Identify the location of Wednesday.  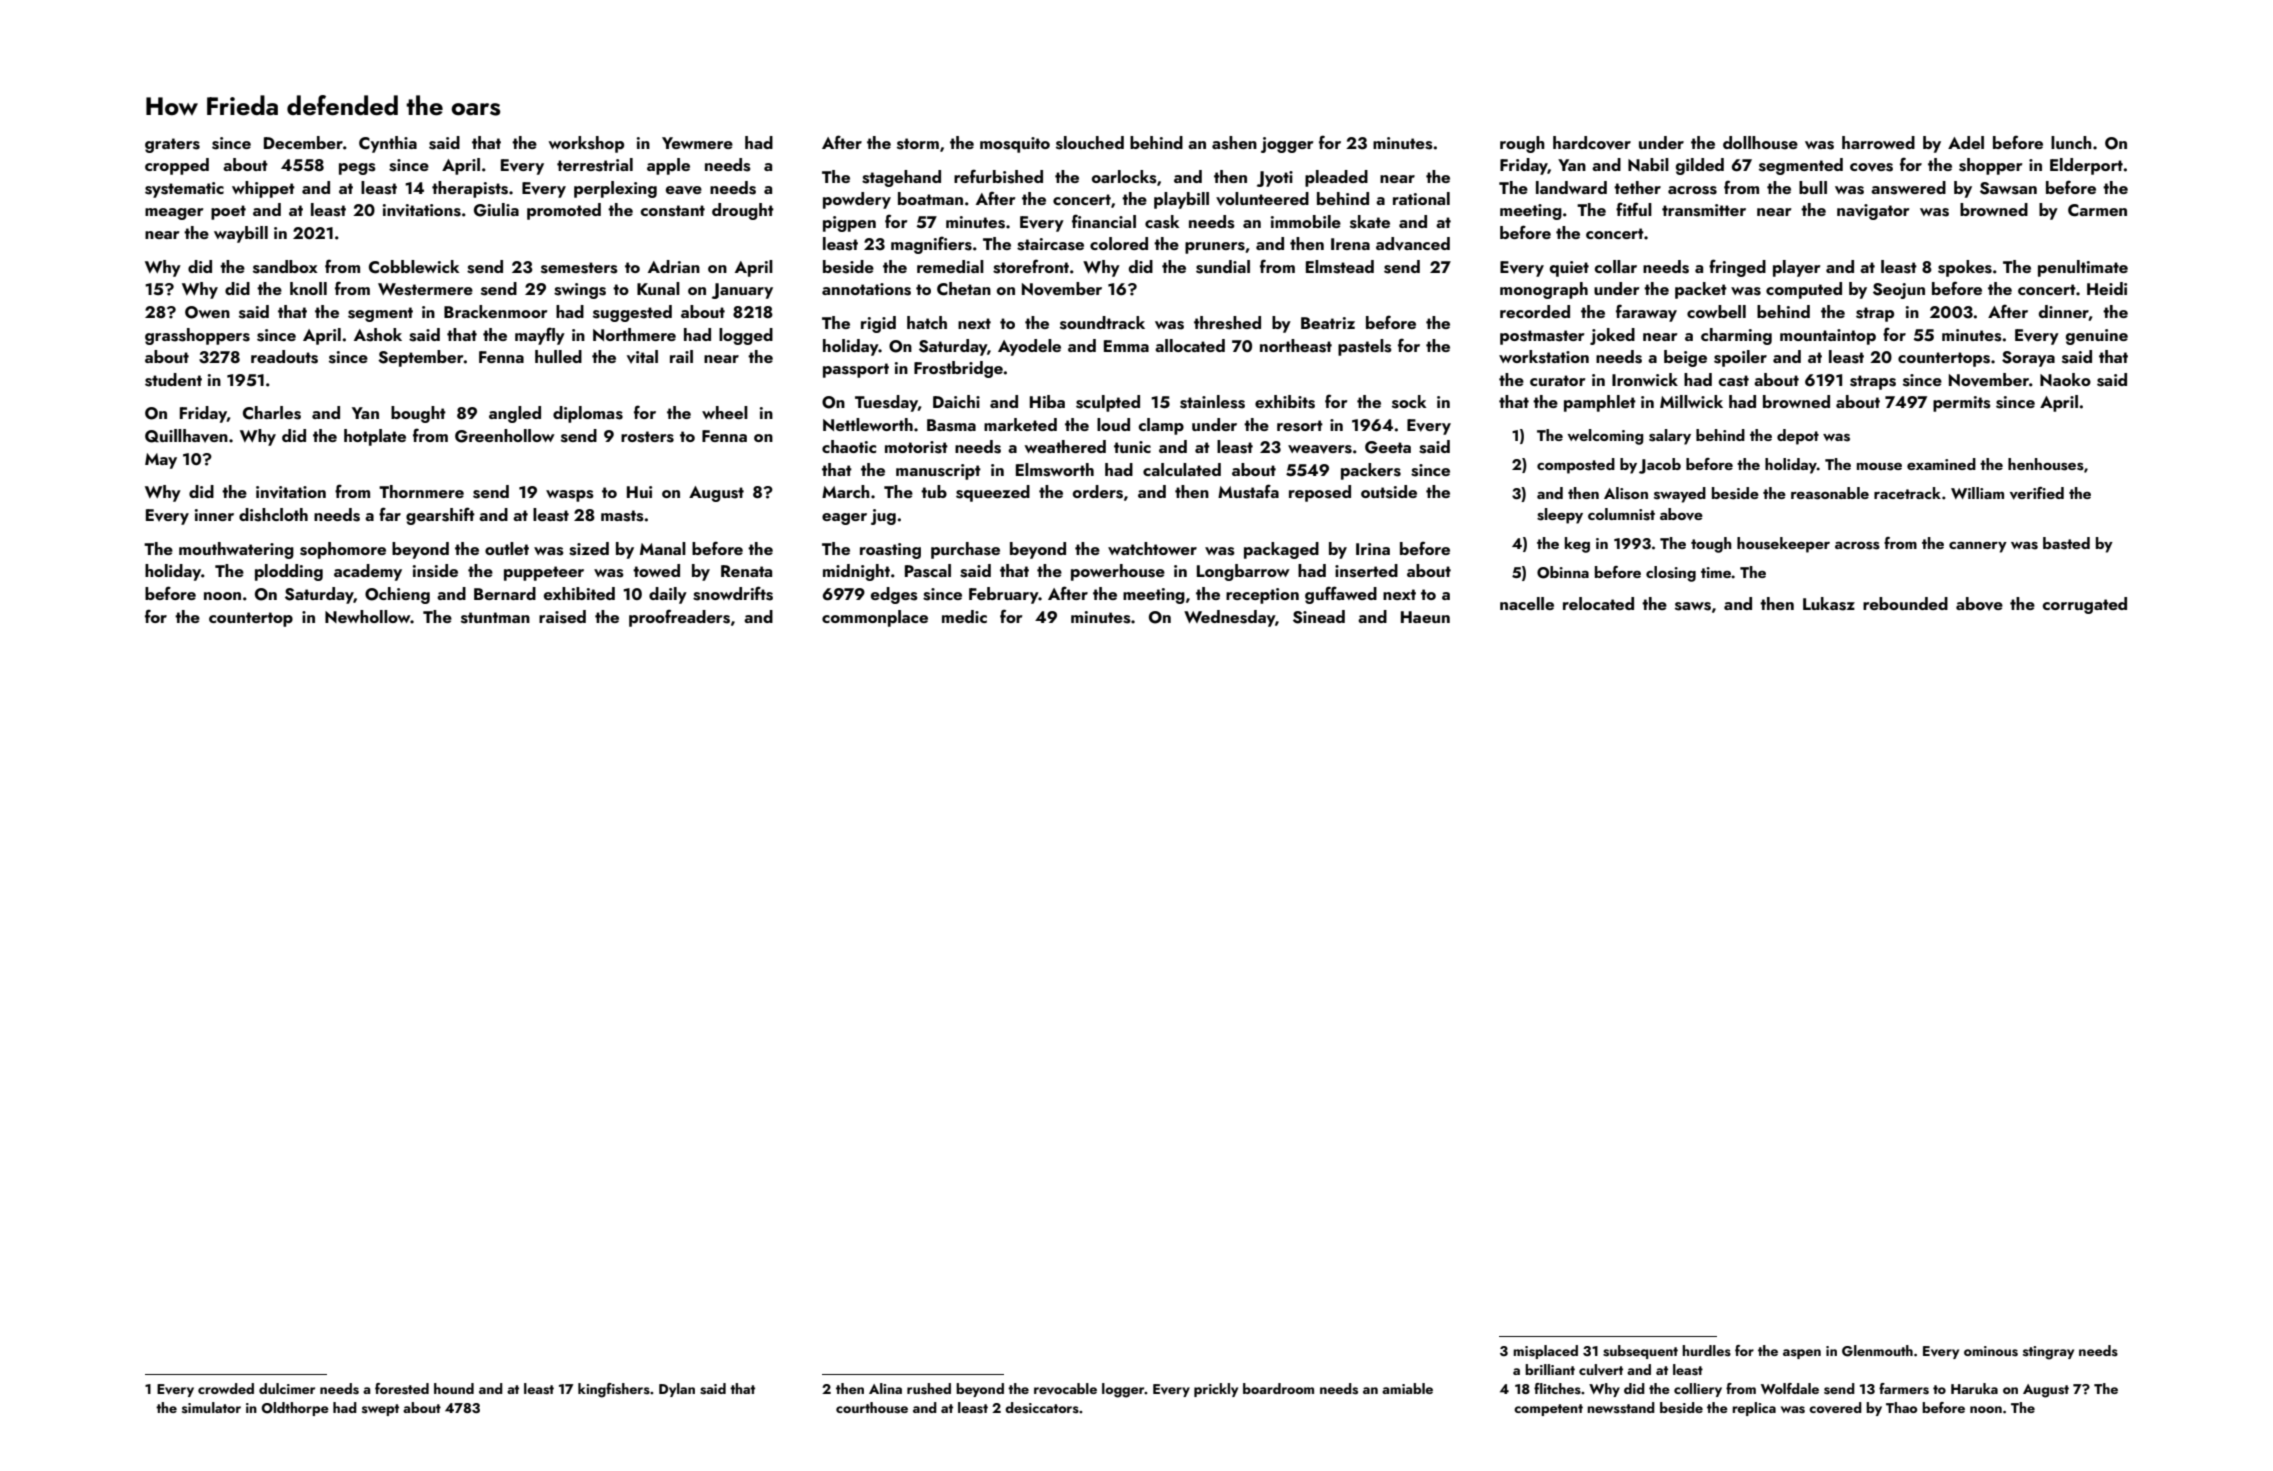
(1229, 618).
